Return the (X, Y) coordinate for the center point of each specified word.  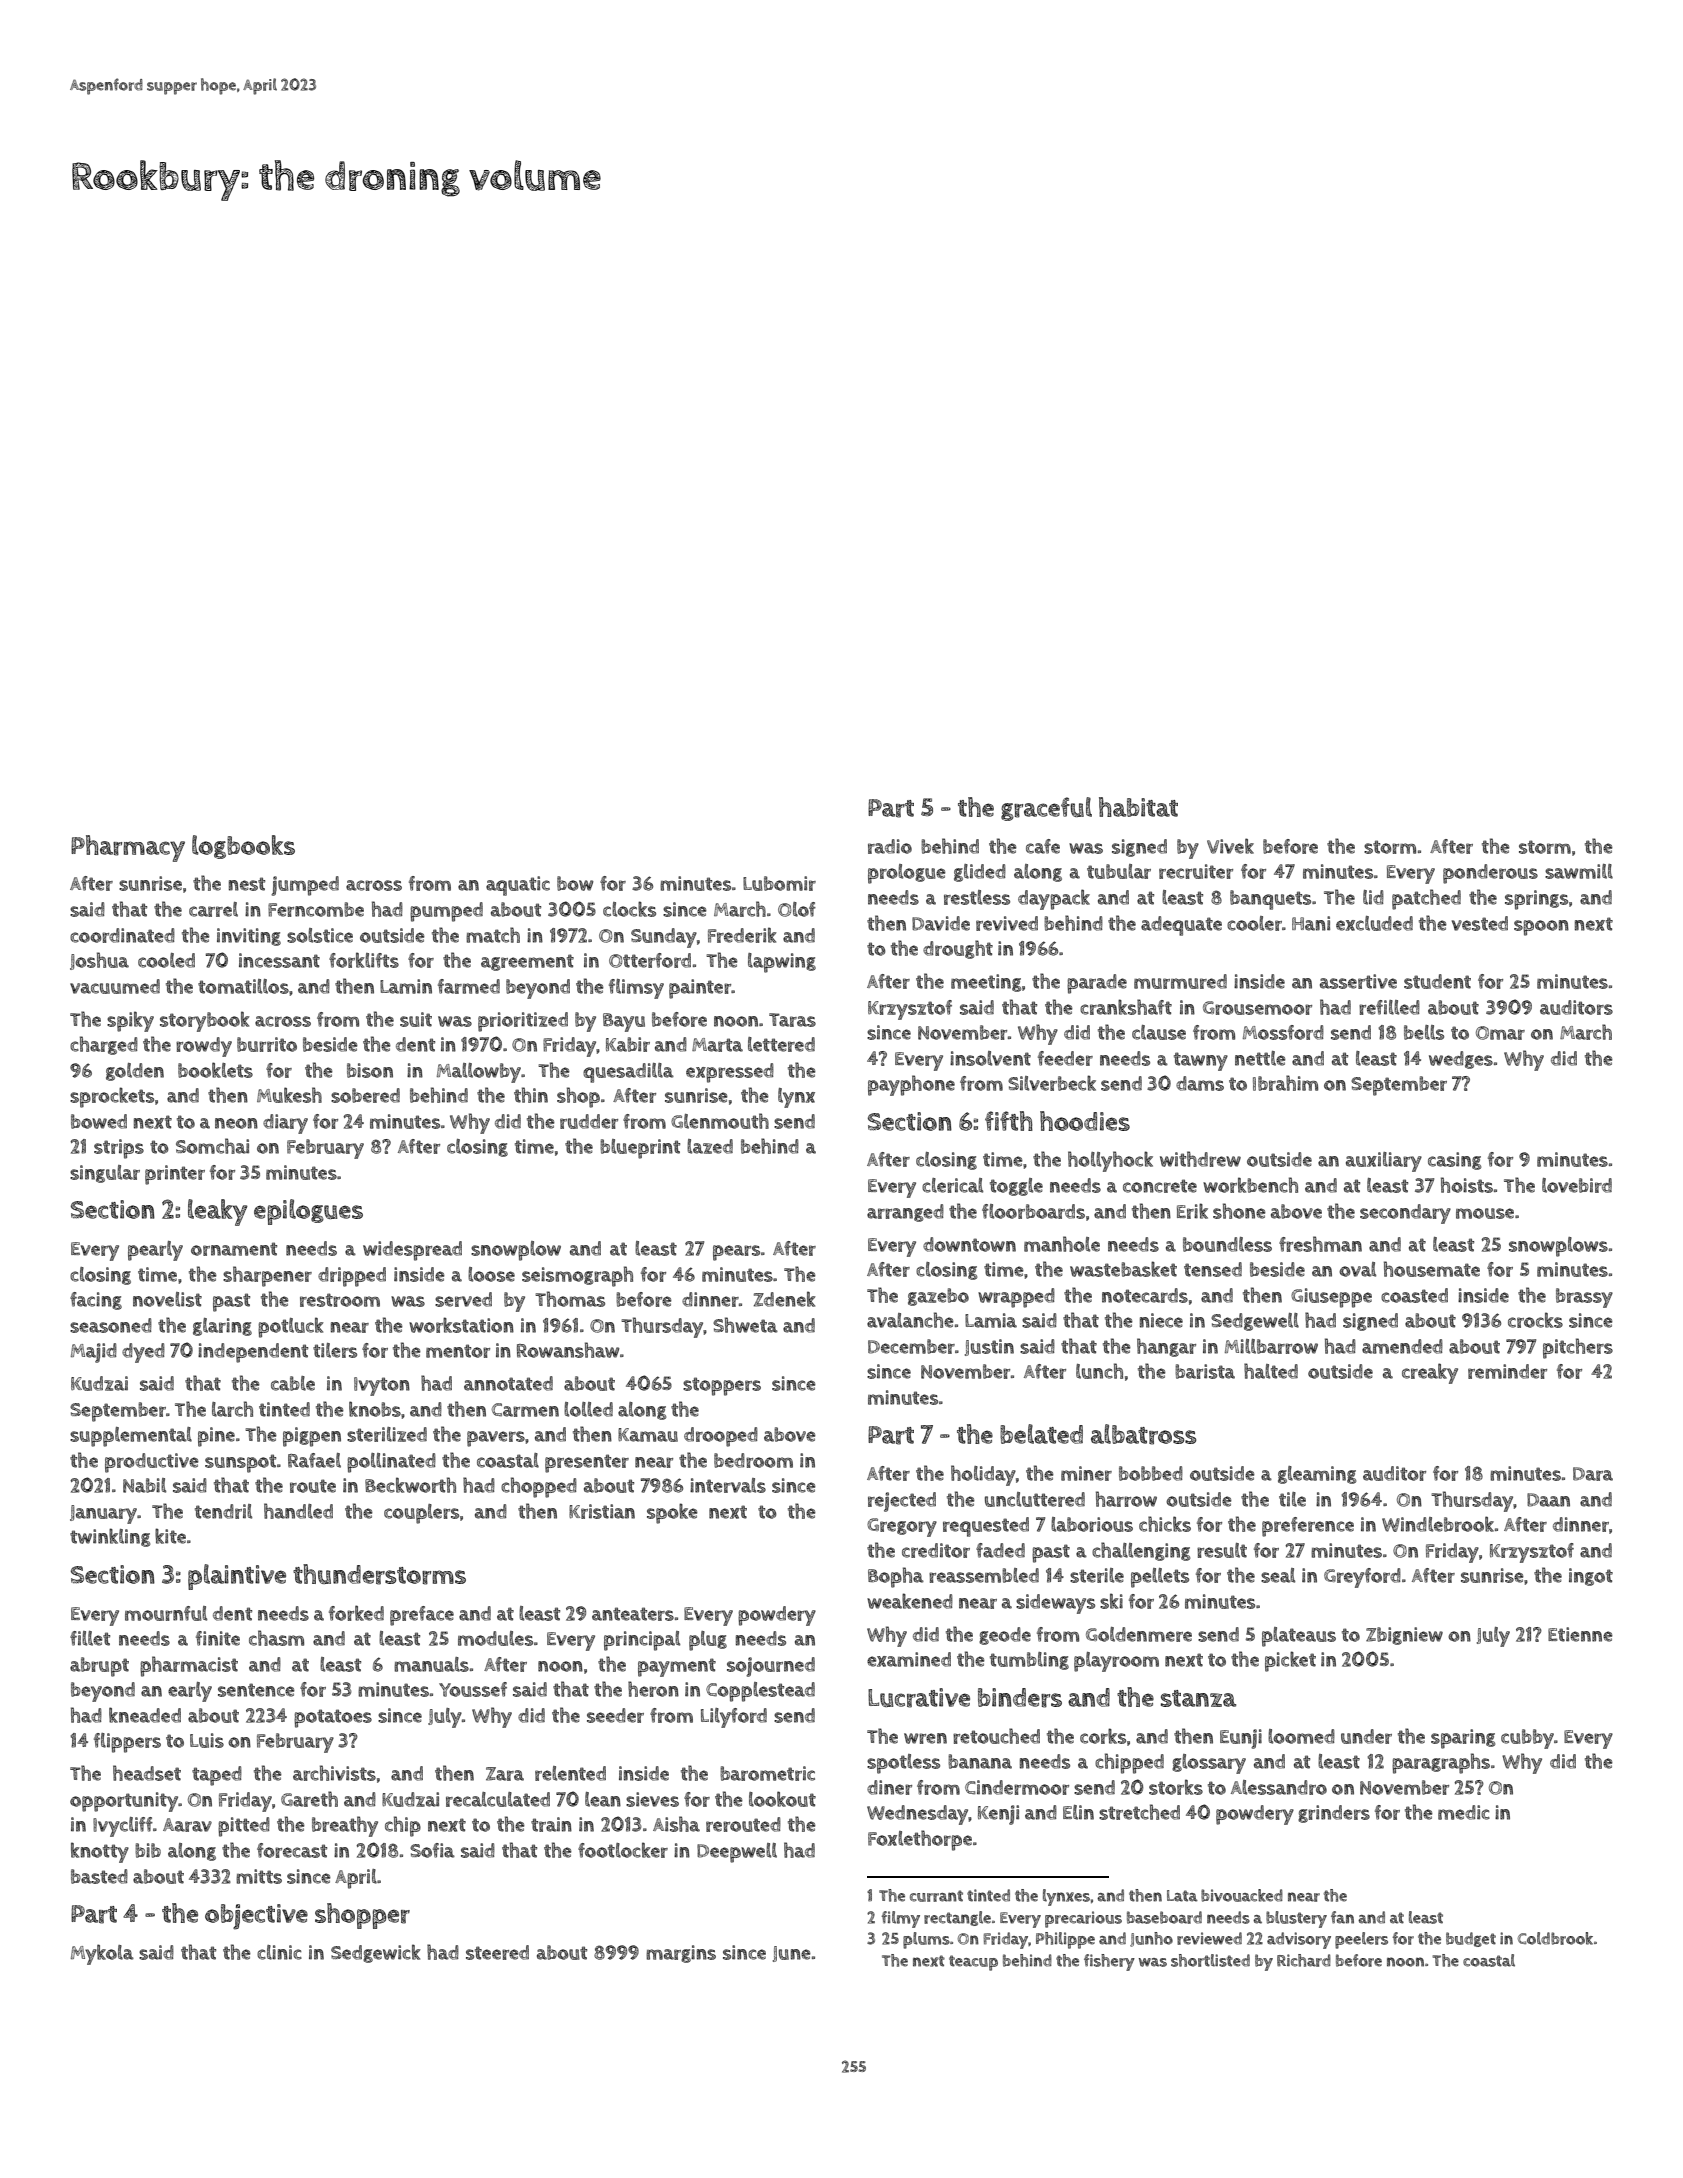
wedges (1461, 1060)
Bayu (624, 1022)
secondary (1405, 1214)
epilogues (308, 1212)
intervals (728, 1485)
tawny (1201, 1061)
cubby (1527, 1739)
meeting (986, 983)
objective (256, 1917)
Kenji (998, 1815)
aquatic (518, 886)
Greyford (1362, 1578)
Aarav (187, 1825)
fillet (90, 1638)
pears (736, 1253)
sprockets (112, 1097)
